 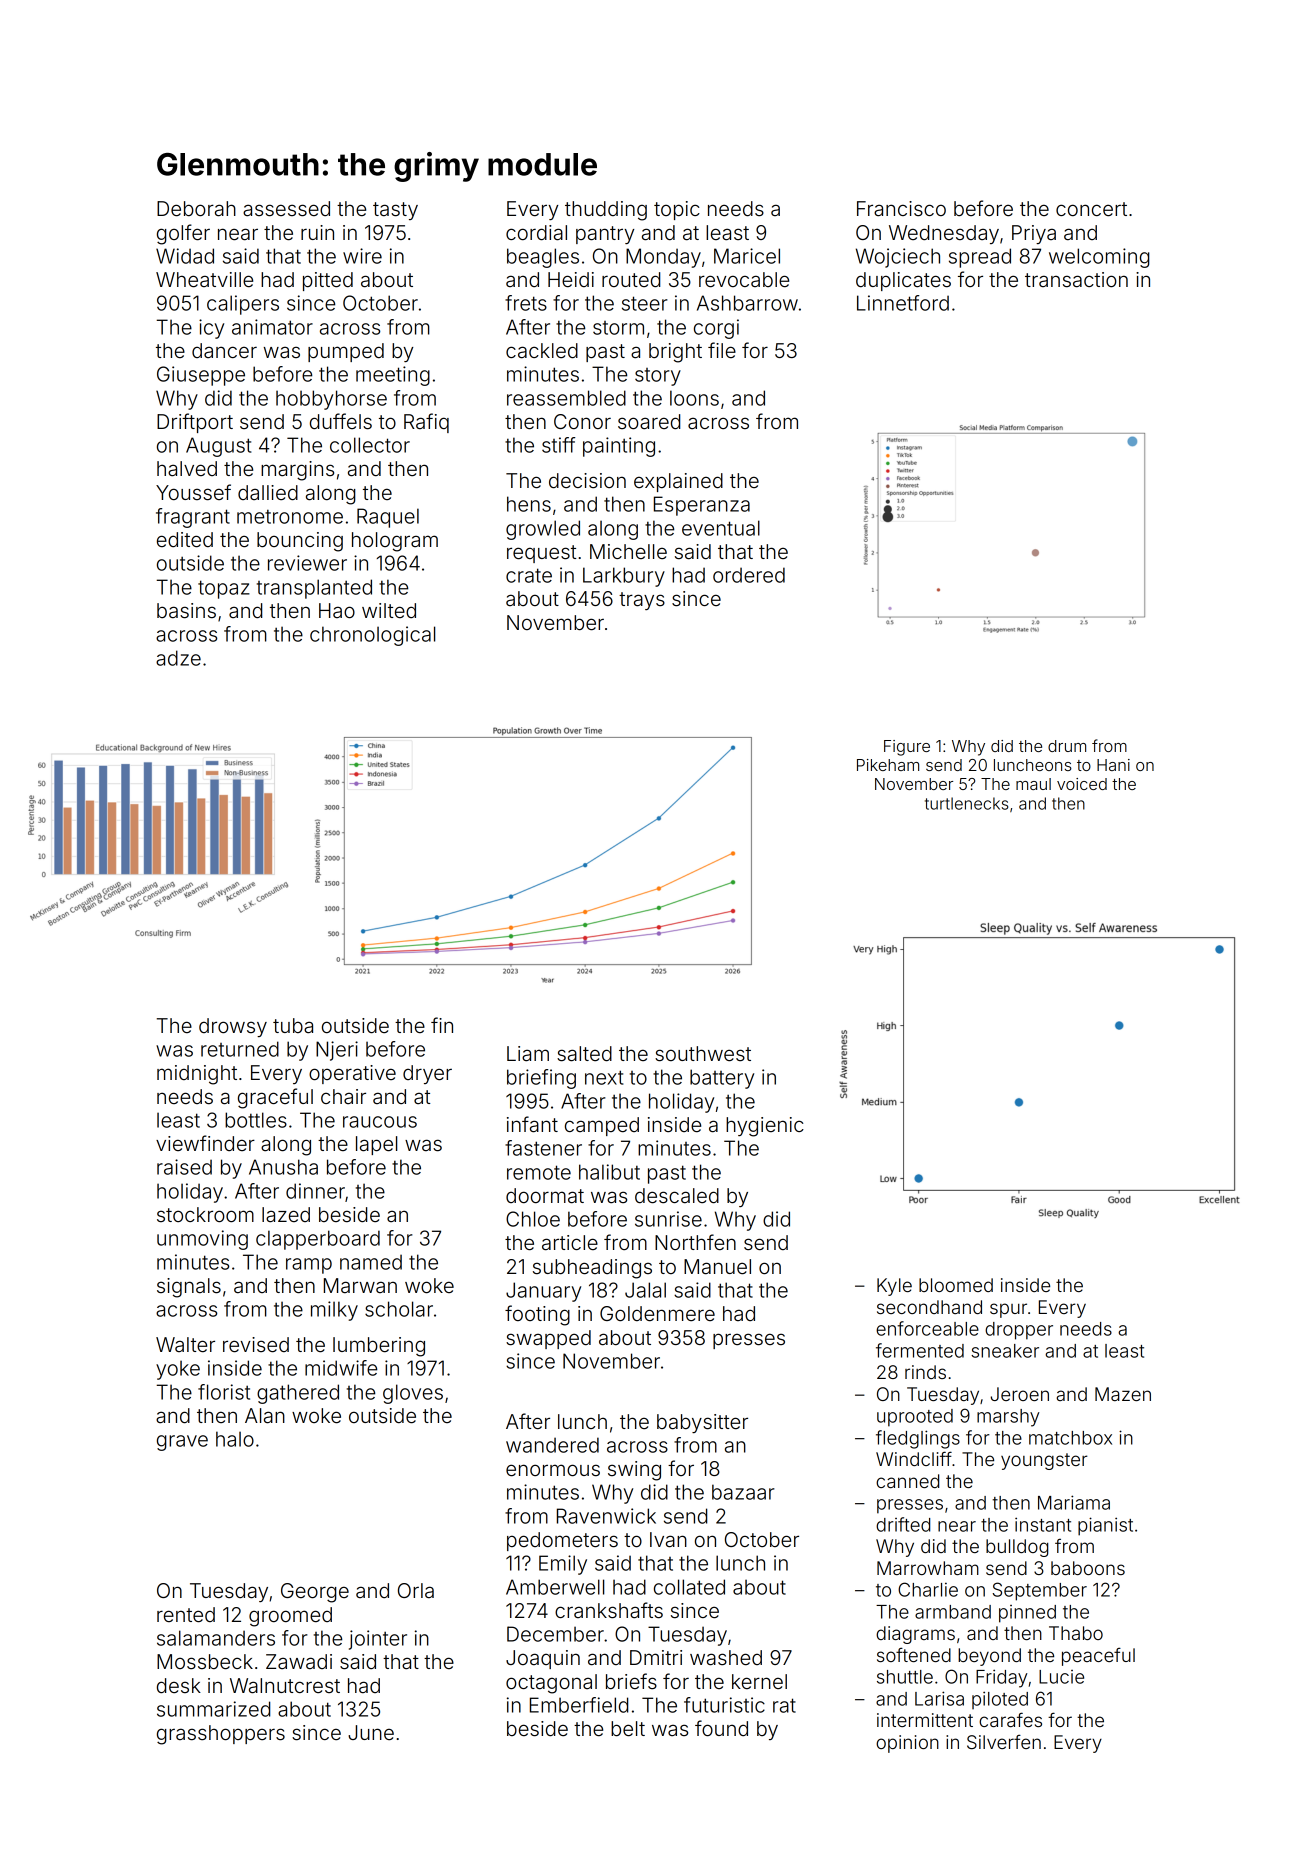 What do you see at coordinates (1067, 746) in the screenshot?
I see `drum` at bounding box center [1067, 746].
